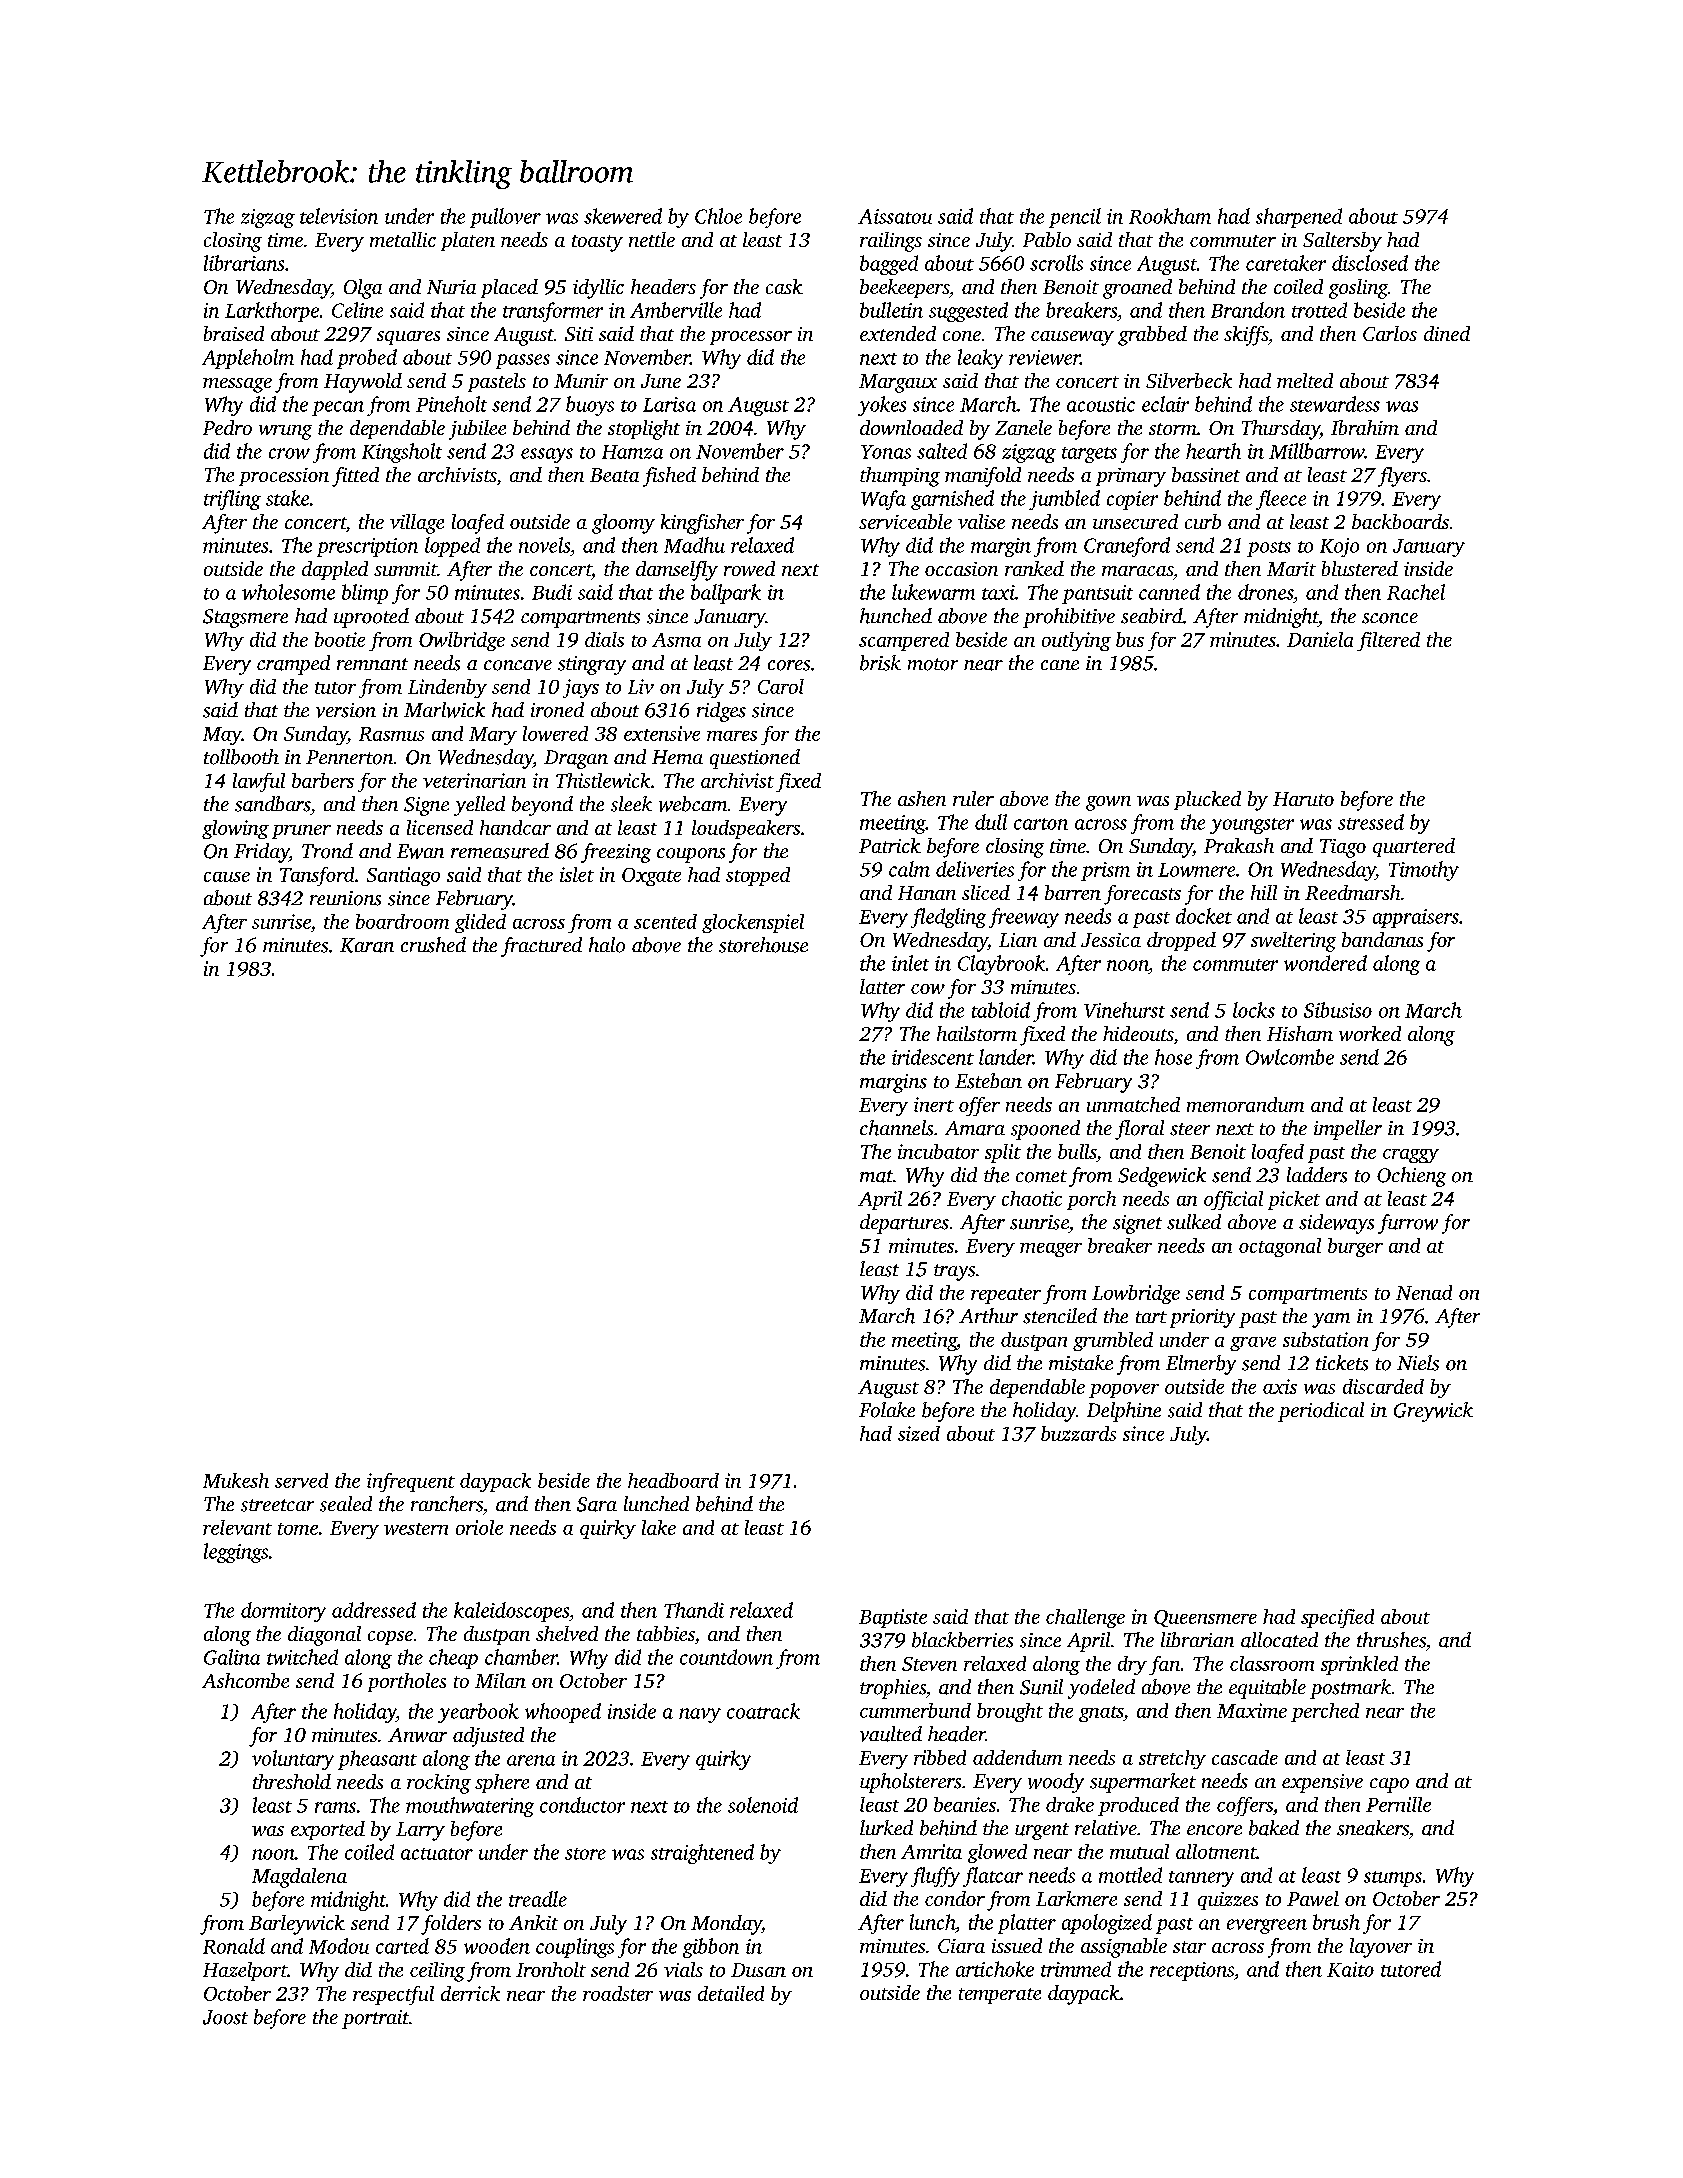 The width and height of the page is (1683, 2178). I want to click on challenge, so click(1085, 1618).
